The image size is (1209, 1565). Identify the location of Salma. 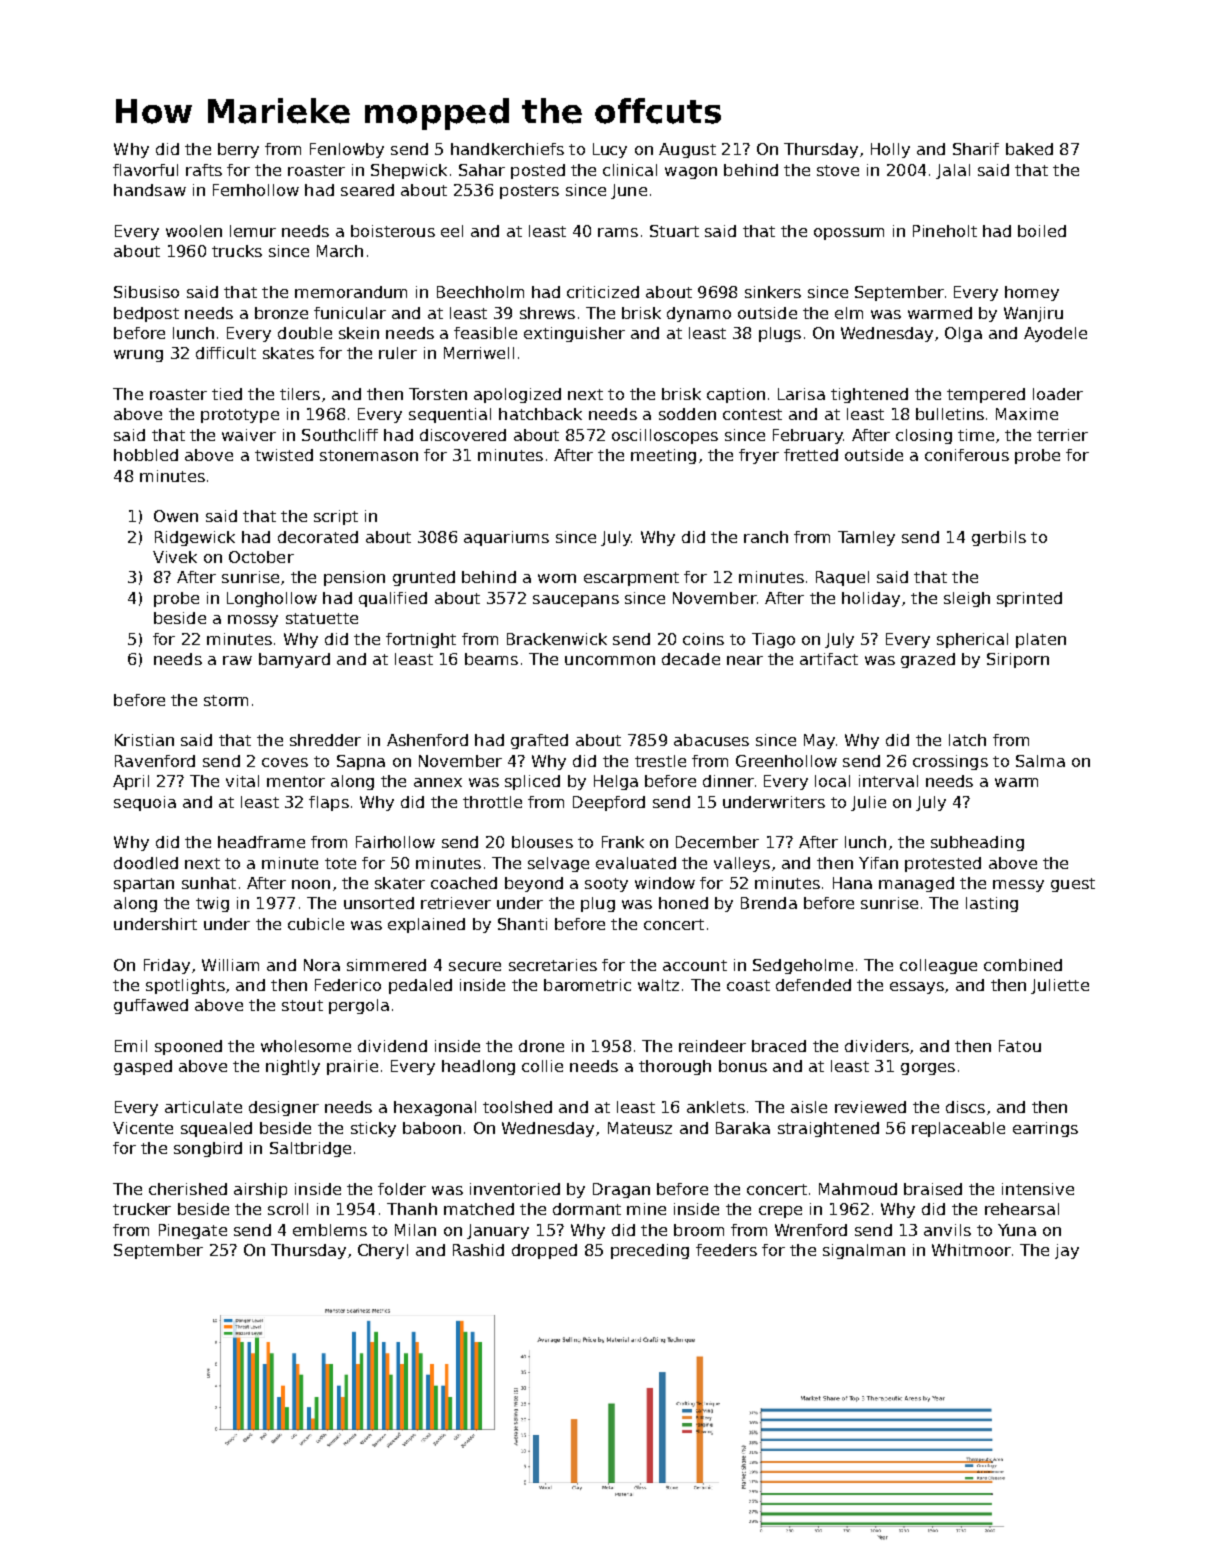
(1040, 761).
